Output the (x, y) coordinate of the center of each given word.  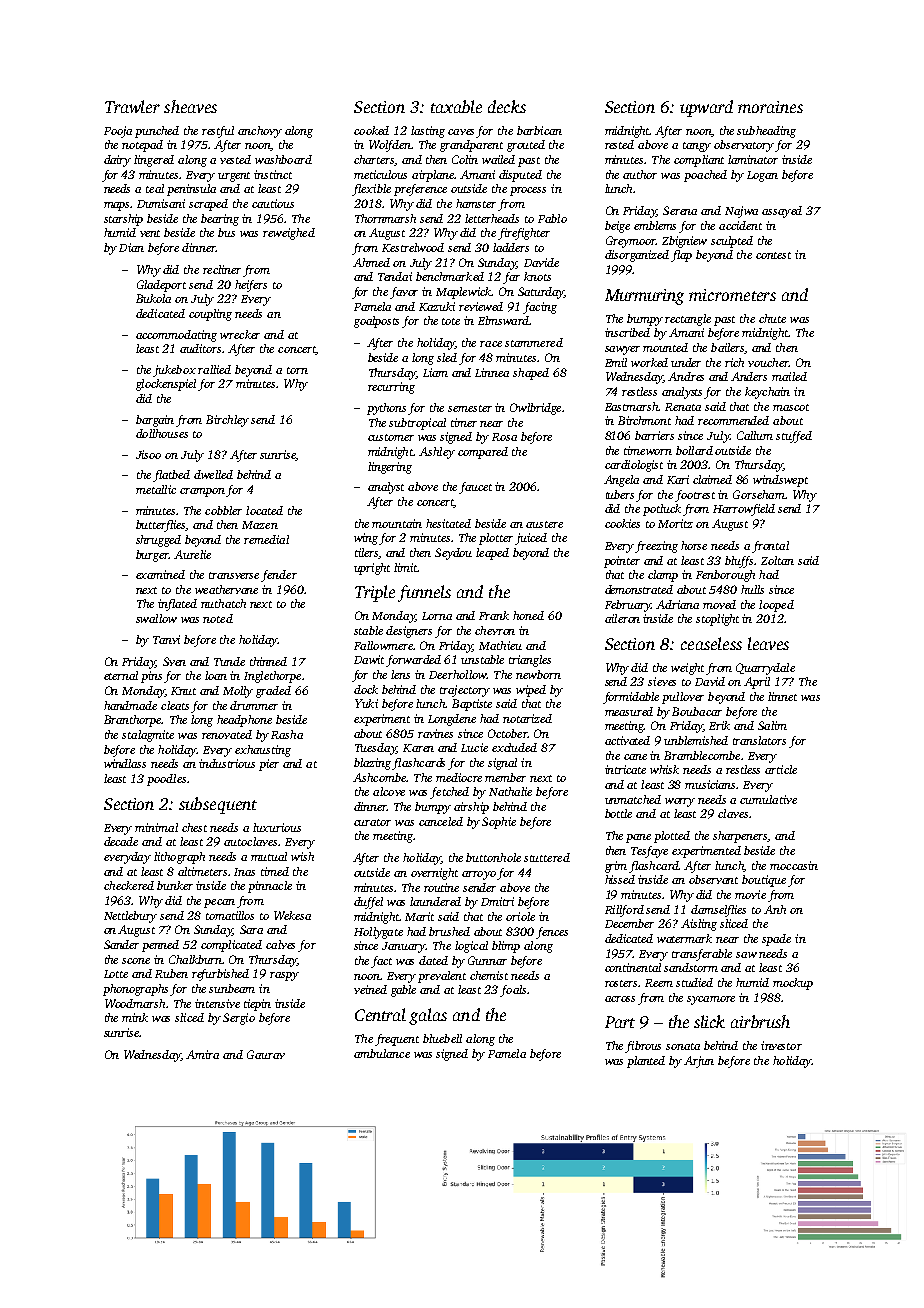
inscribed (627, 332)
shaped (531, 374)
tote (451, 321)
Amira (202, 1054)
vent (150, 233)
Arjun (699, 1062)
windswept (780, 481)
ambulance (382, 1053)
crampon (202, 492)
